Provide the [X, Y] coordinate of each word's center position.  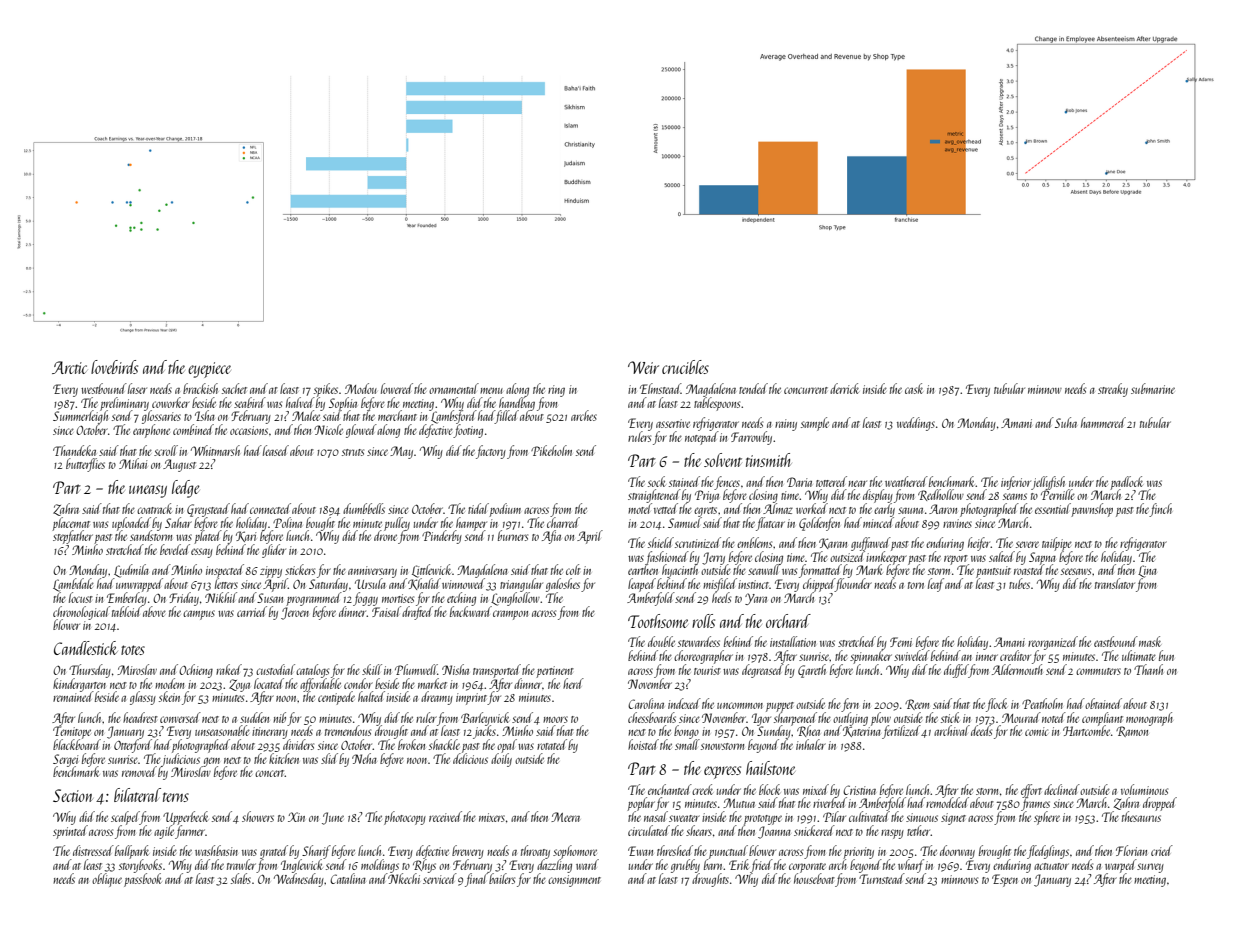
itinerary [270, 733]
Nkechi [404, 878]
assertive [673, 423]
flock [996, 705]
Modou [361, 388]
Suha [1066, 422]
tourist [707, 670]
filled [507, 417]
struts [353, 452]
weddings [916, 424]
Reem [917, 704]
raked [229, 669]
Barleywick [485, 719]
